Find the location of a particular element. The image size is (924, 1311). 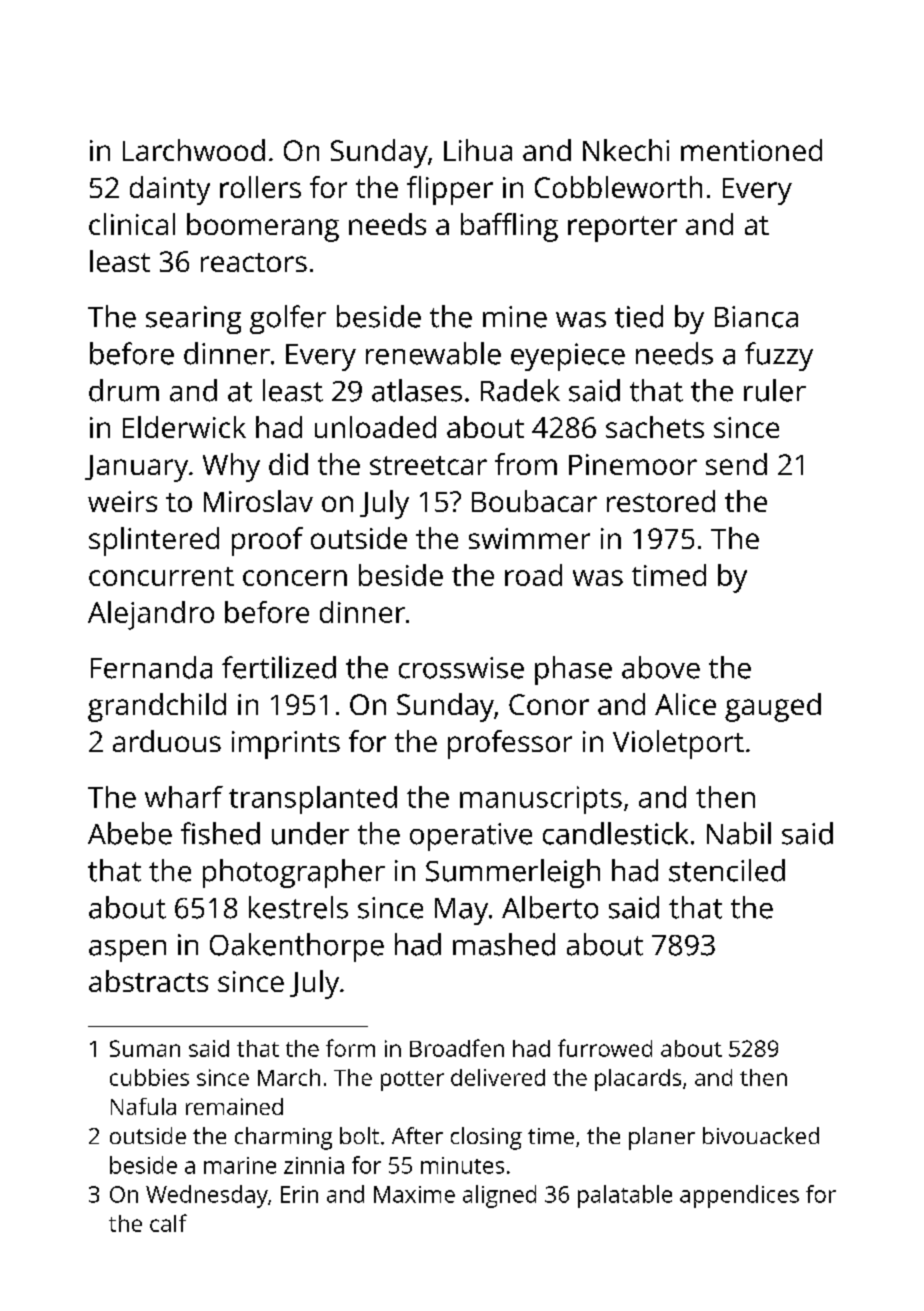

baffling is located at coordinates (509, 227).
